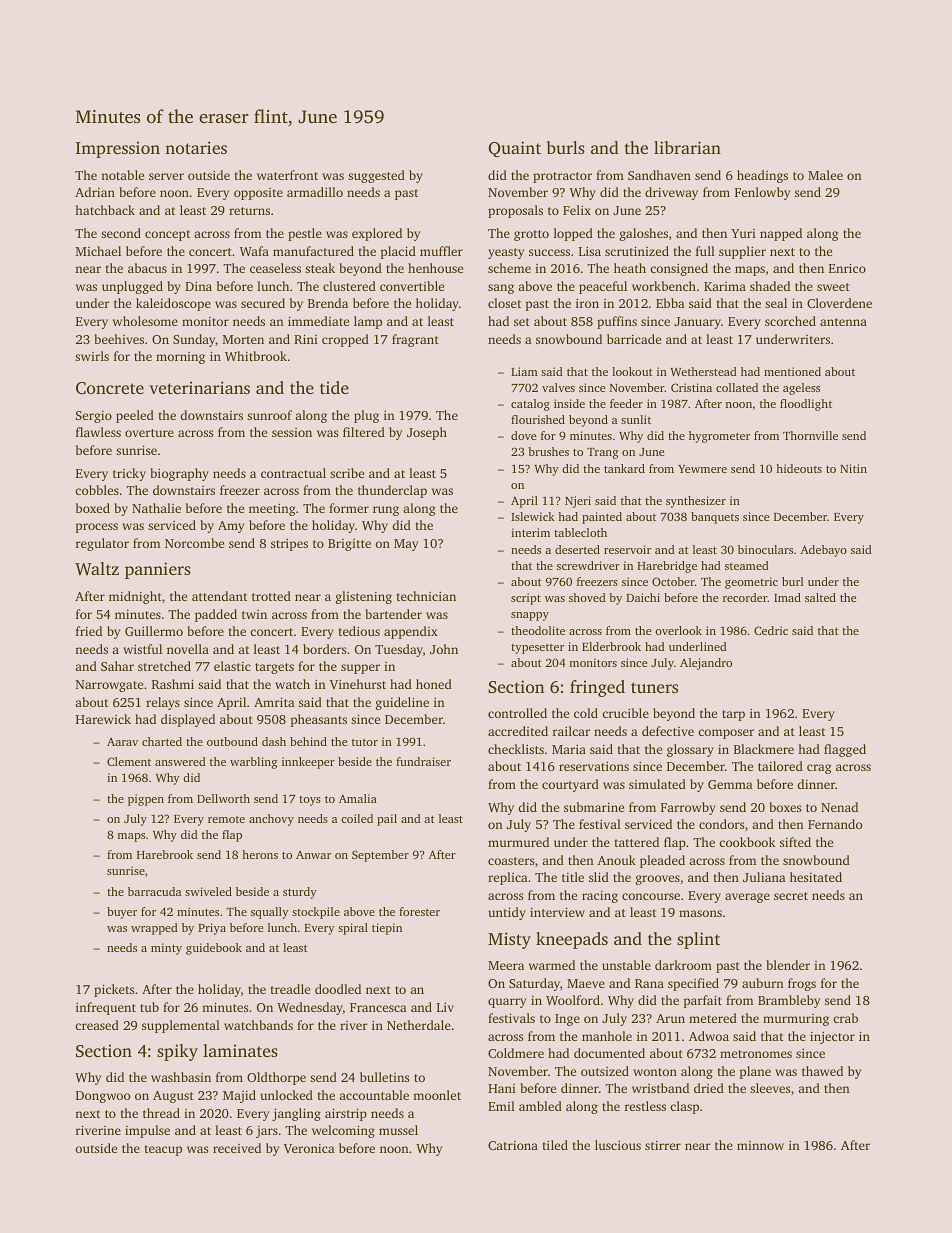 The image size is (952, 1233). Describe the element at coordinates (687, 147) in the screenshot. I see `librarian` at that location.
